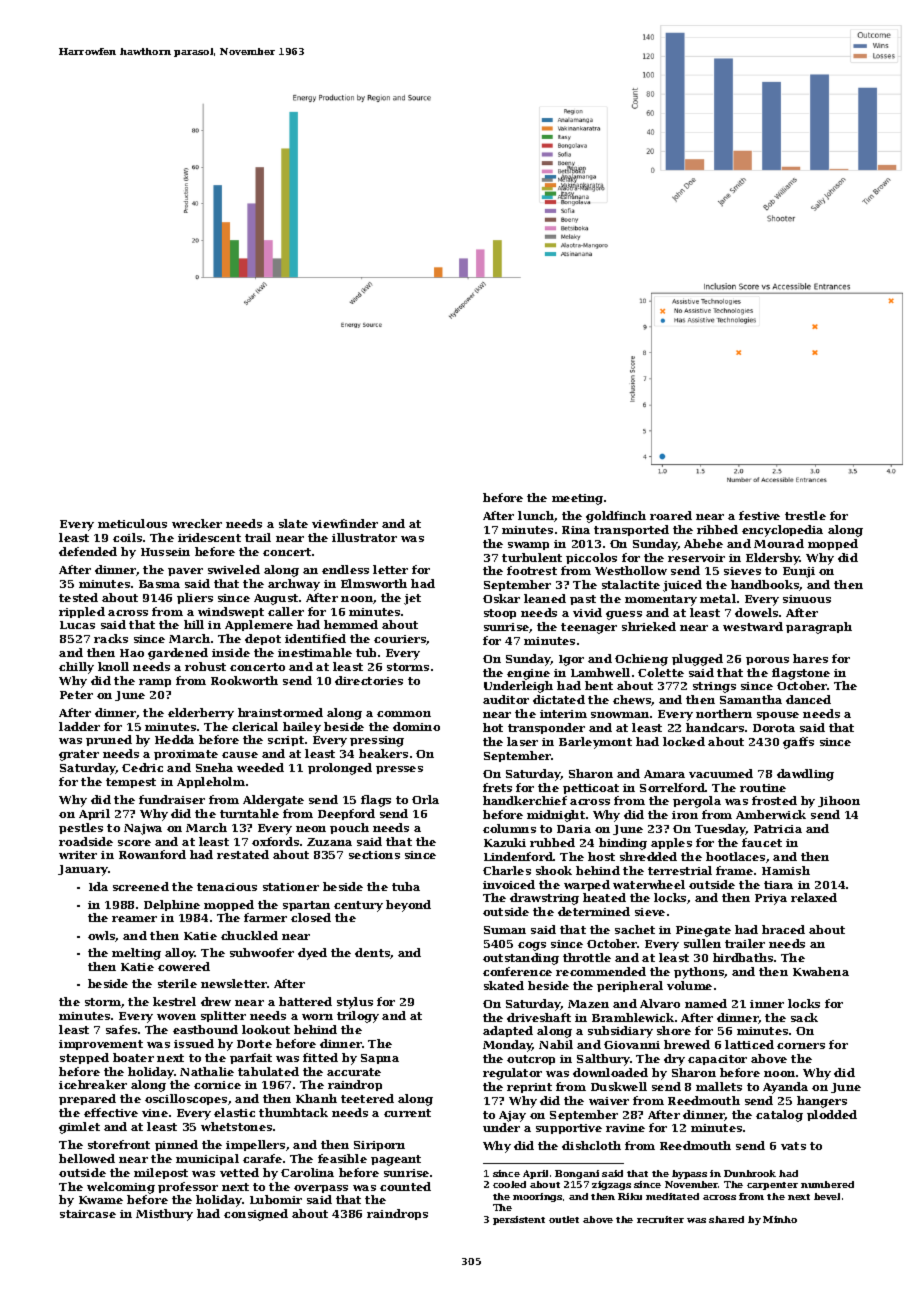 The width and height of the screenshot is (924, 1308). What do you see at coordinates (132, 523) in the screenshot?
I see `meticulous` at bounding box center [132, 523].
